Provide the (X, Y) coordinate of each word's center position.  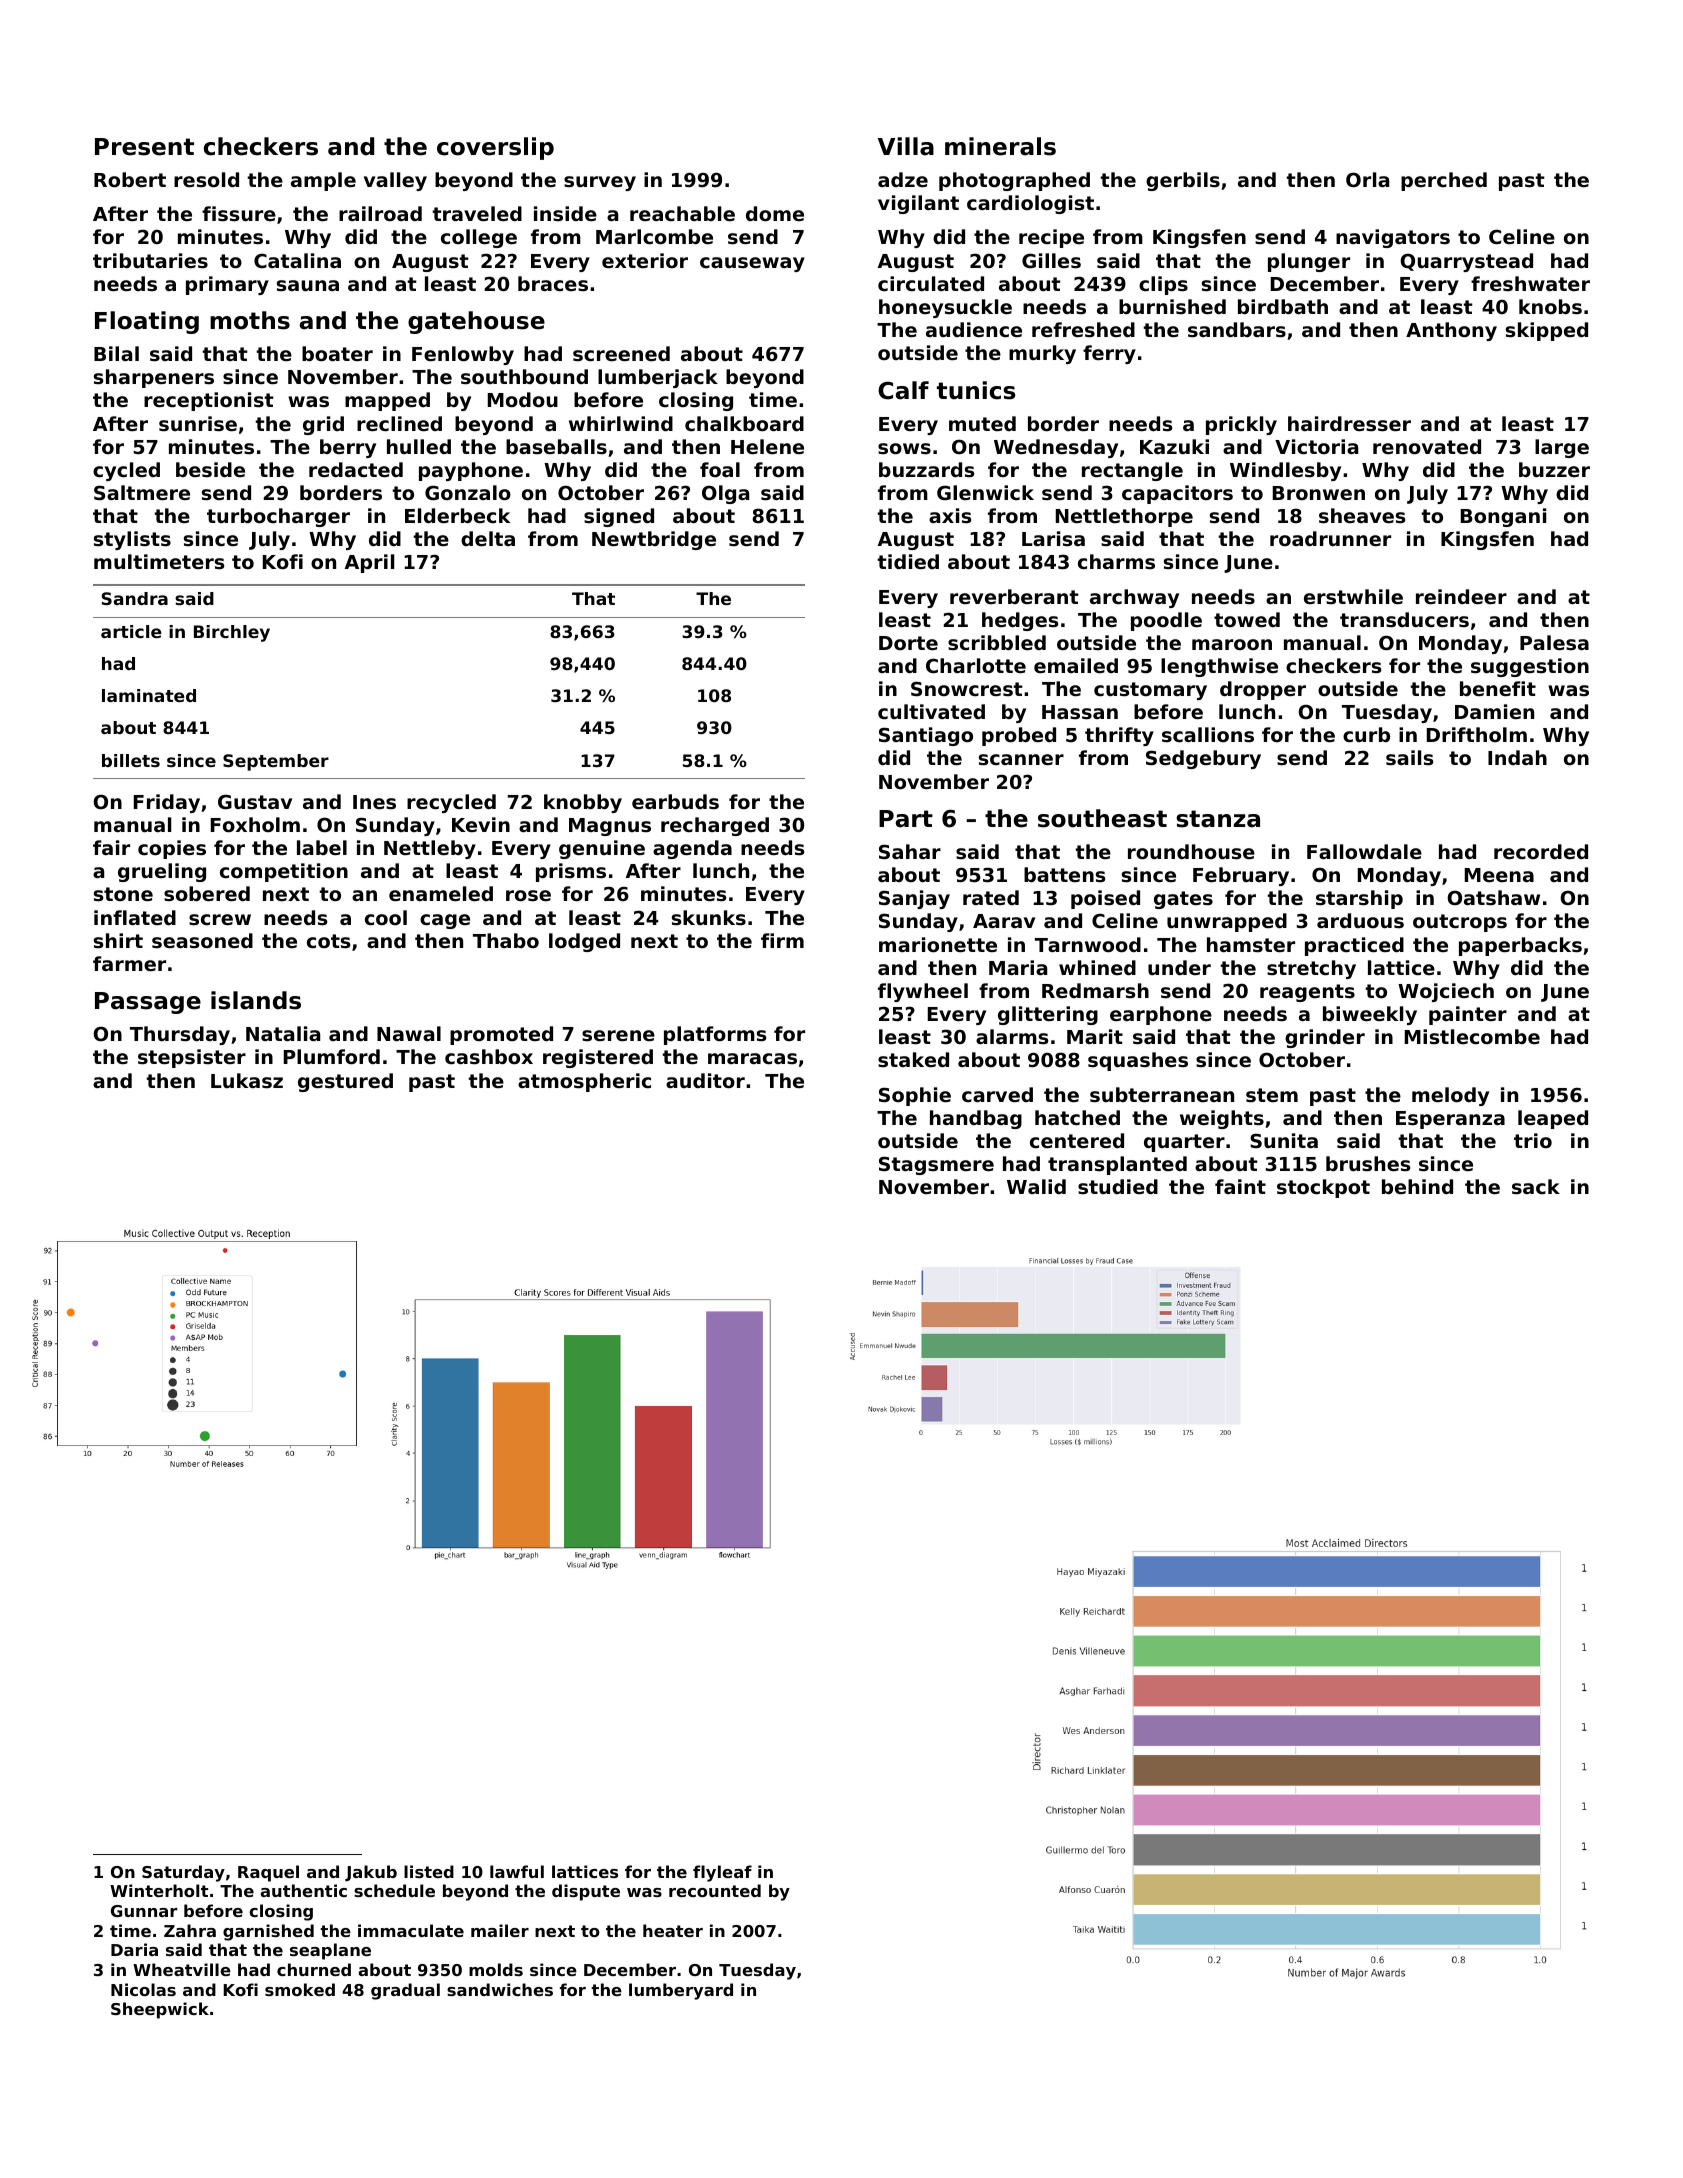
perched (1444, 181)
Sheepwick (160, 2010)
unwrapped (1227, 922)
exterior (645, 260)
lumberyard (681, 1991)
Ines (374, 802)
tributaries (150, 260)
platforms (715, 1035)
